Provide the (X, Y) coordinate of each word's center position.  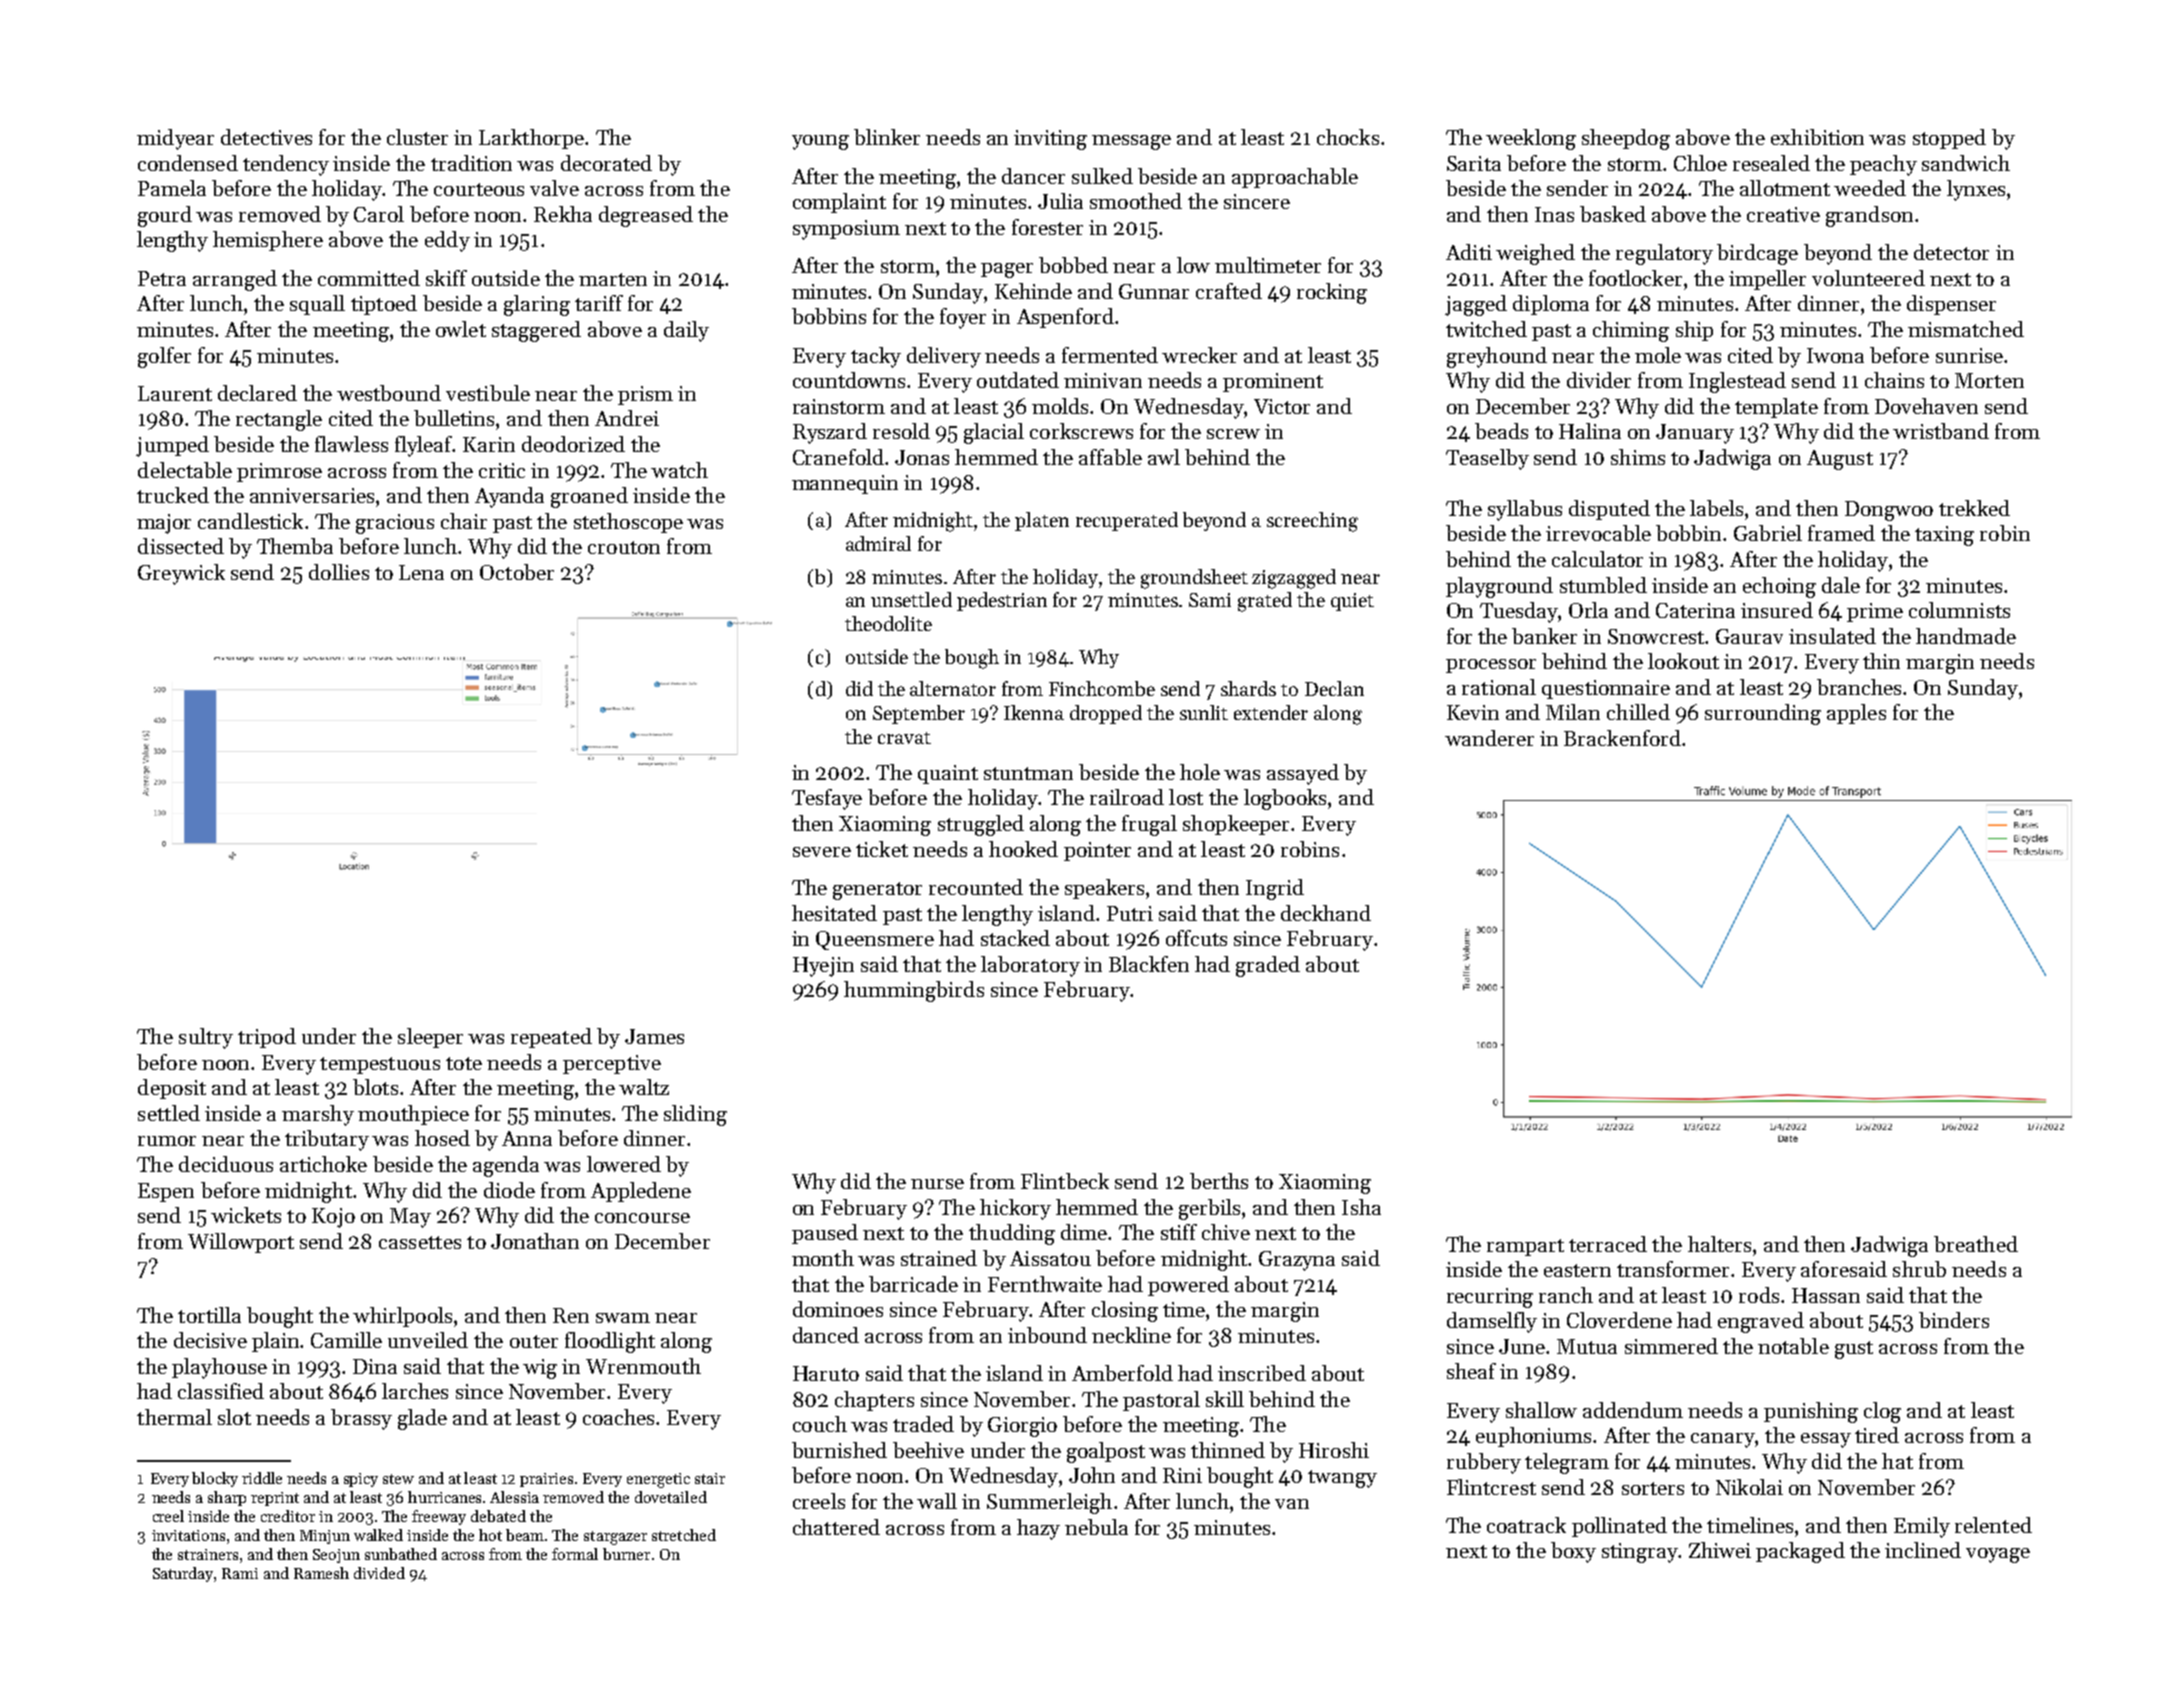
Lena (421, 572)
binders (1954, 1320)
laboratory (1030, 966)
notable (1793, 1346)
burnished (839, 1450)
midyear (175, 139)
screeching (1312, 522)
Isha (1361, 1207)
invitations (188, 1535)
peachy (1883, 165)
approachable (1295, 178)
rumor (167, 1141)
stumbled (1603, 585)
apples (1856, 714)
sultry (206, 1038)
